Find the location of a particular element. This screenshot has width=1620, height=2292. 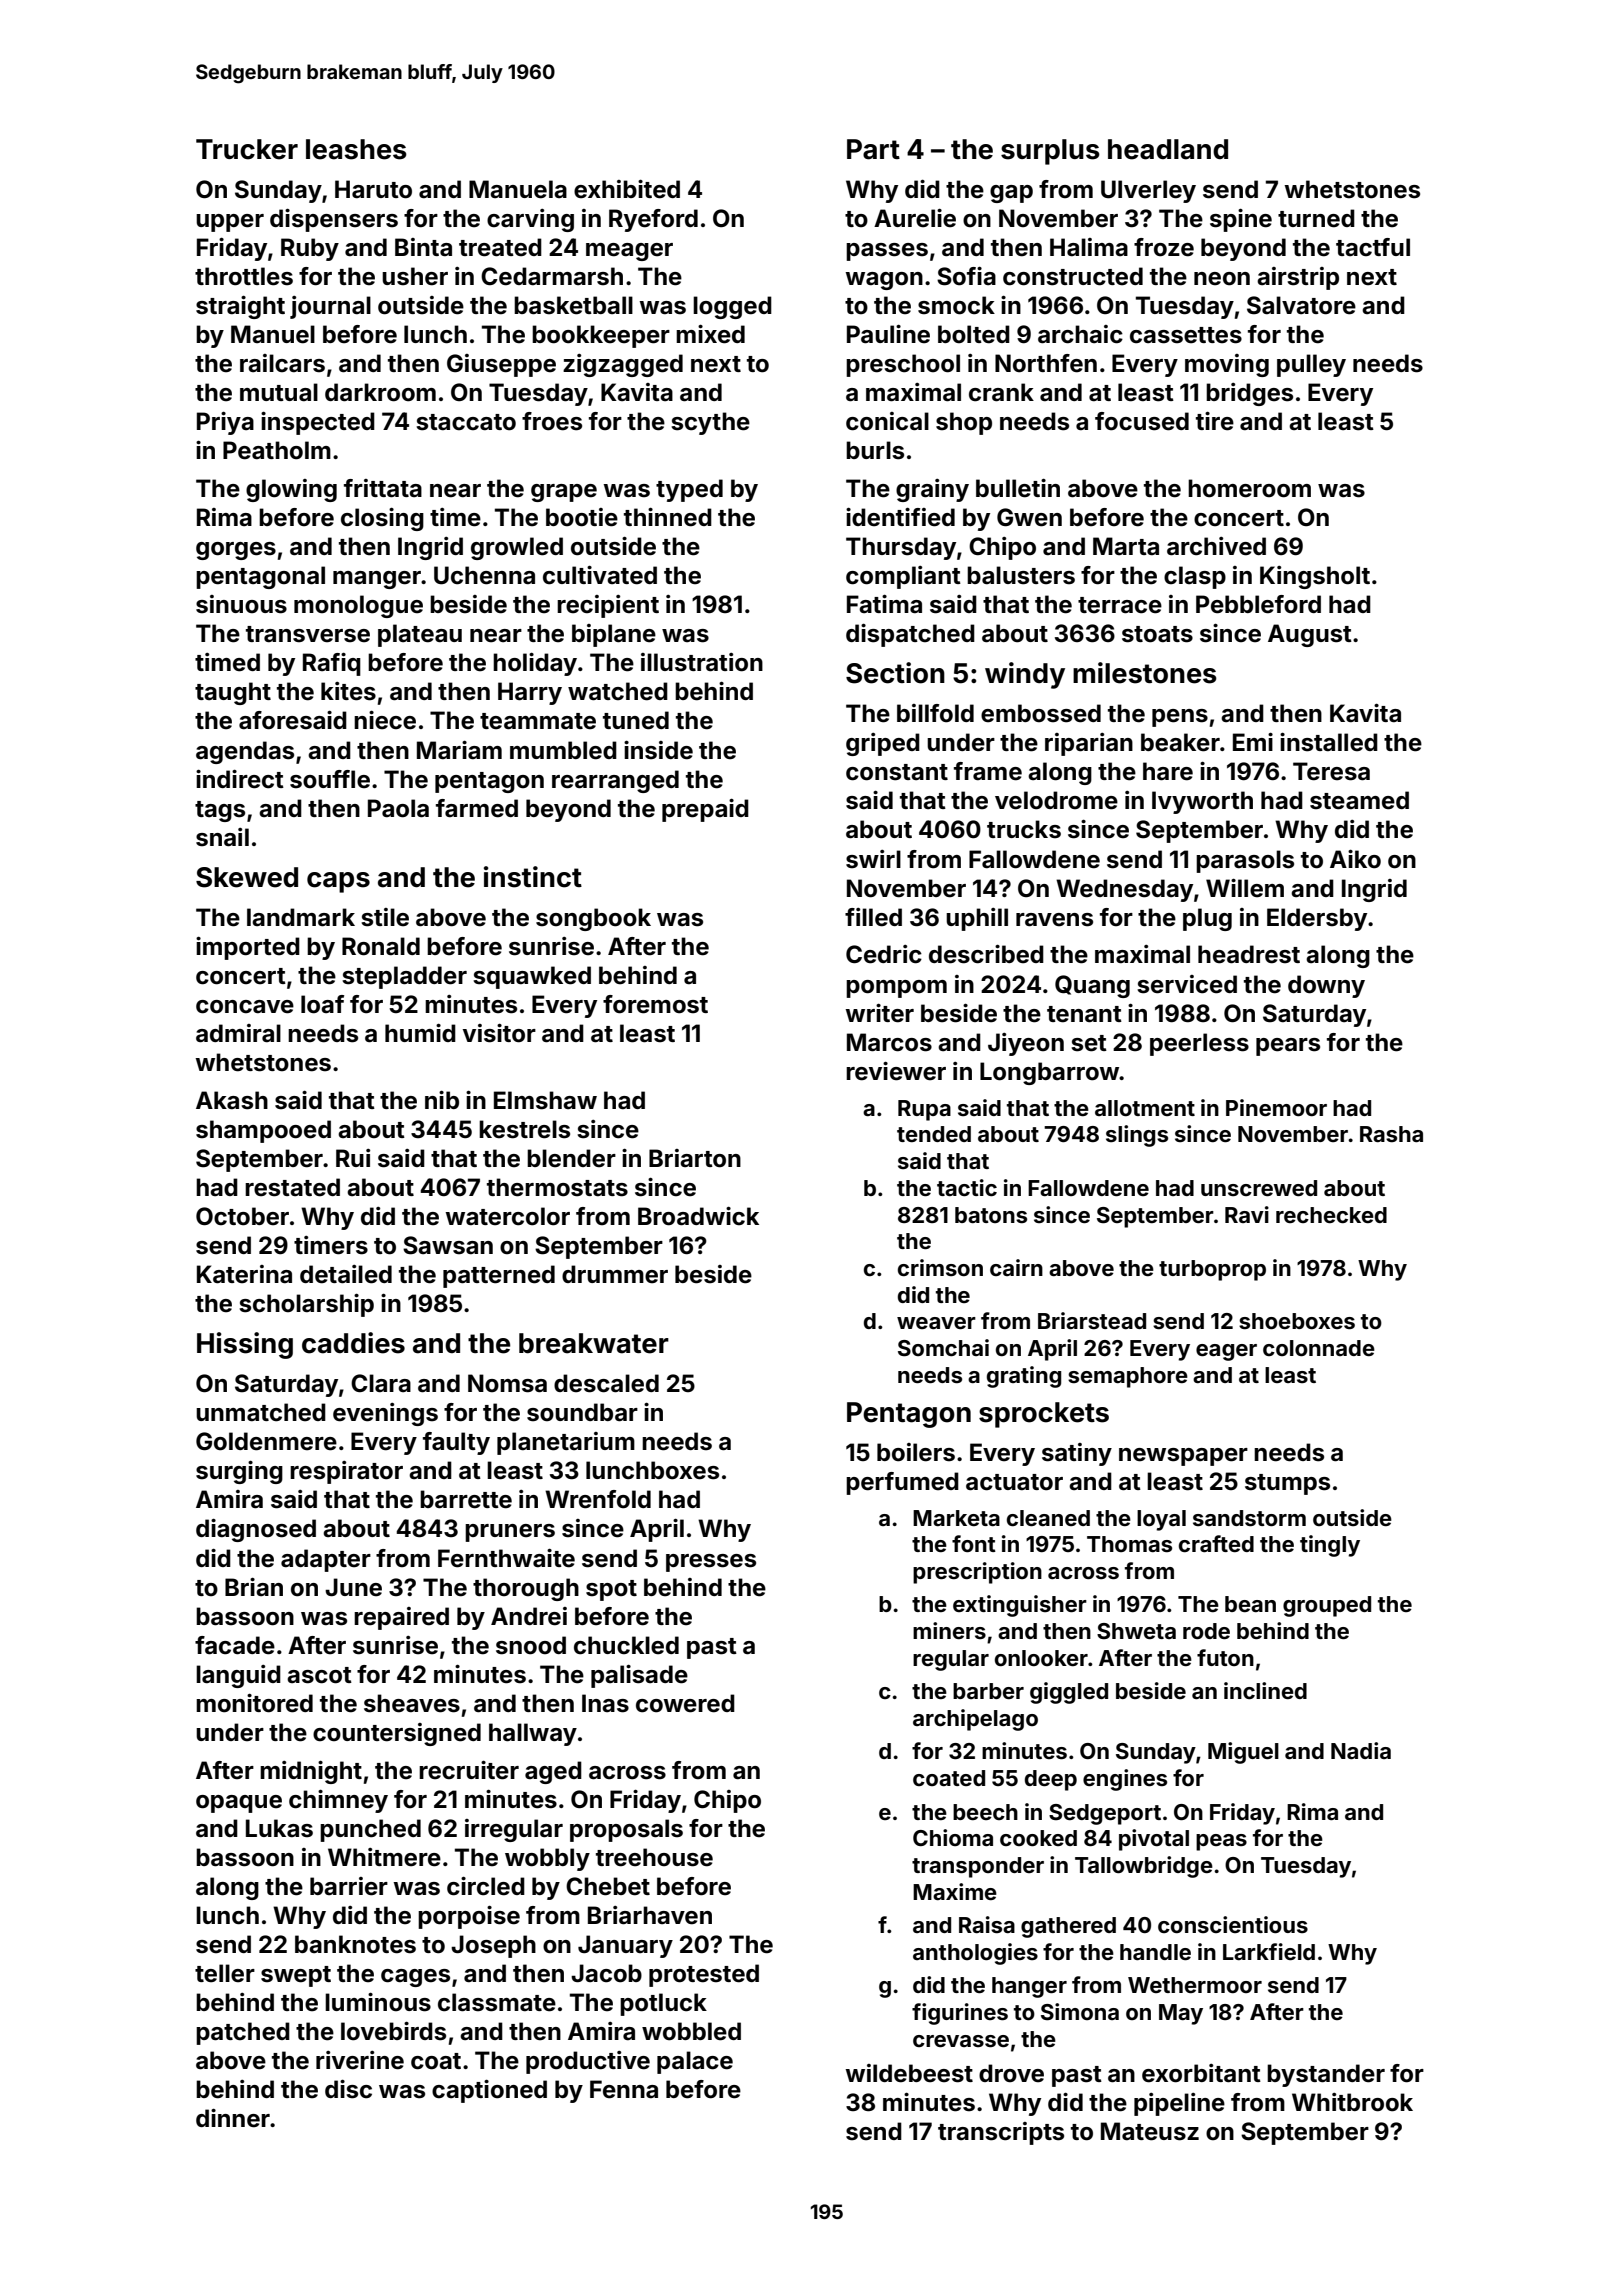

newspaper is located at coordinates (1183, 1457).
